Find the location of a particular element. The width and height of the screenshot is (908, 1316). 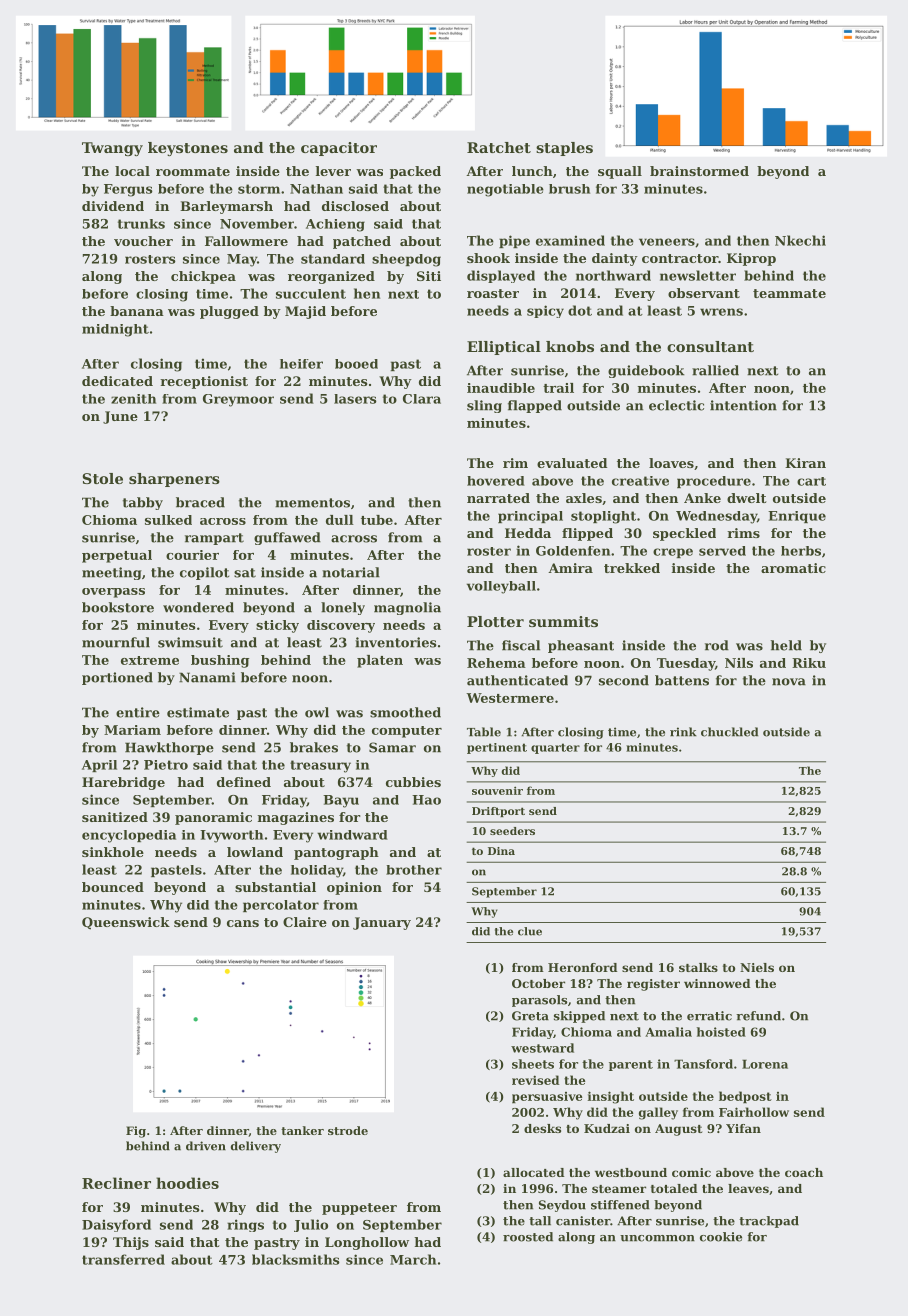

eclectic is located at coordinates (676, 405).
